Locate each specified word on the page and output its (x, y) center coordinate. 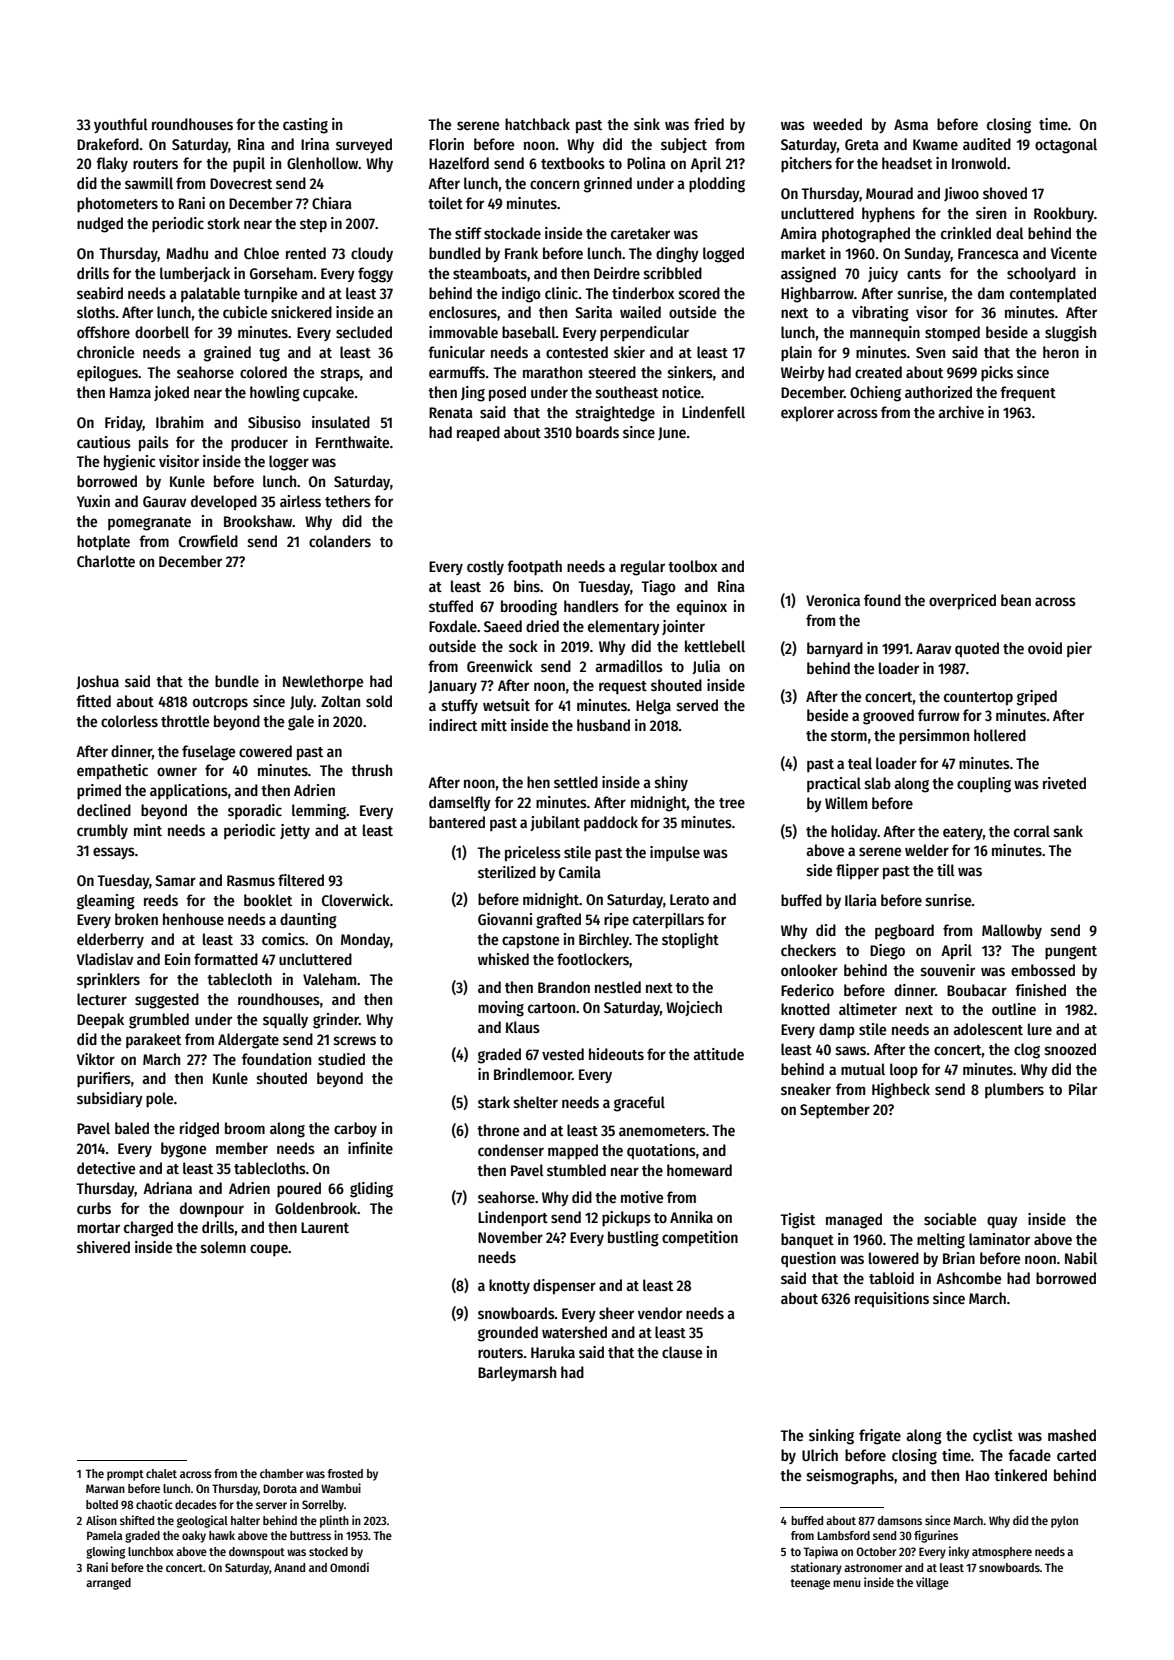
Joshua (97, 682)
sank (1068, 831)
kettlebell (715, 646)
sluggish (1070, 334)
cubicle (245, 312)
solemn (223, 1247)
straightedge (615, 414)
